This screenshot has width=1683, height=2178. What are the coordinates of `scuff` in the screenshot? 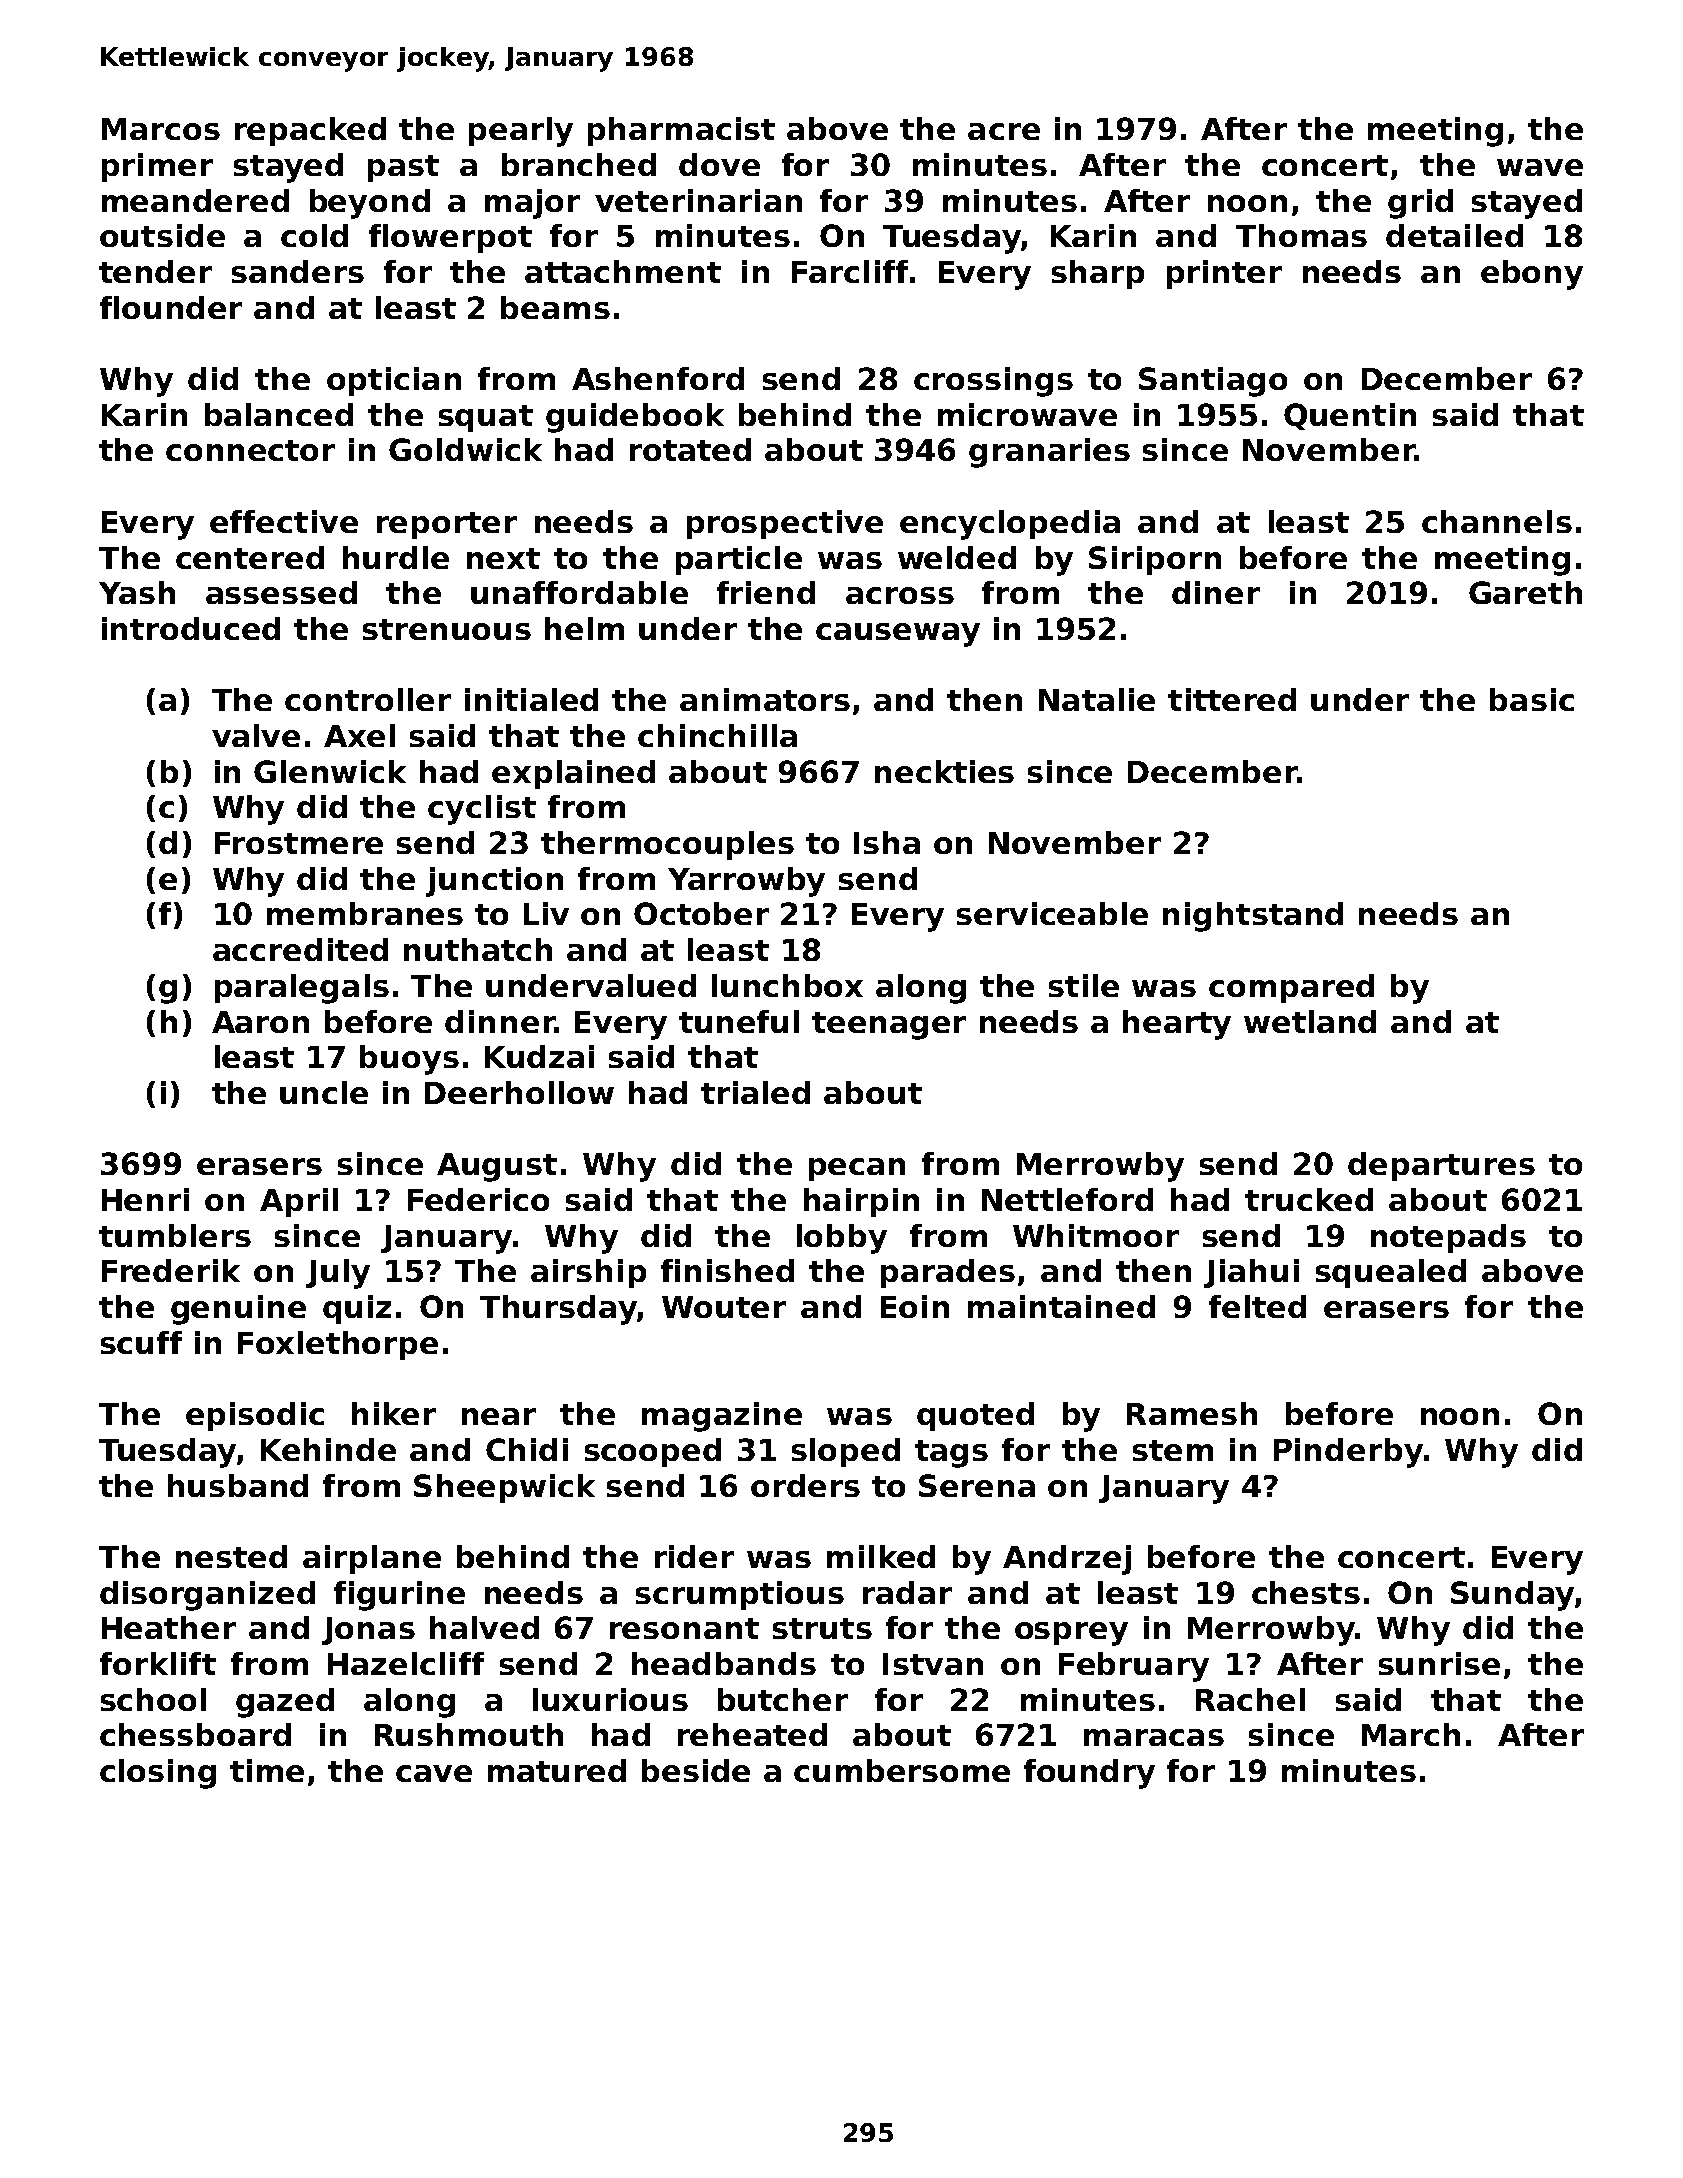 It's located at (141, 1342).
